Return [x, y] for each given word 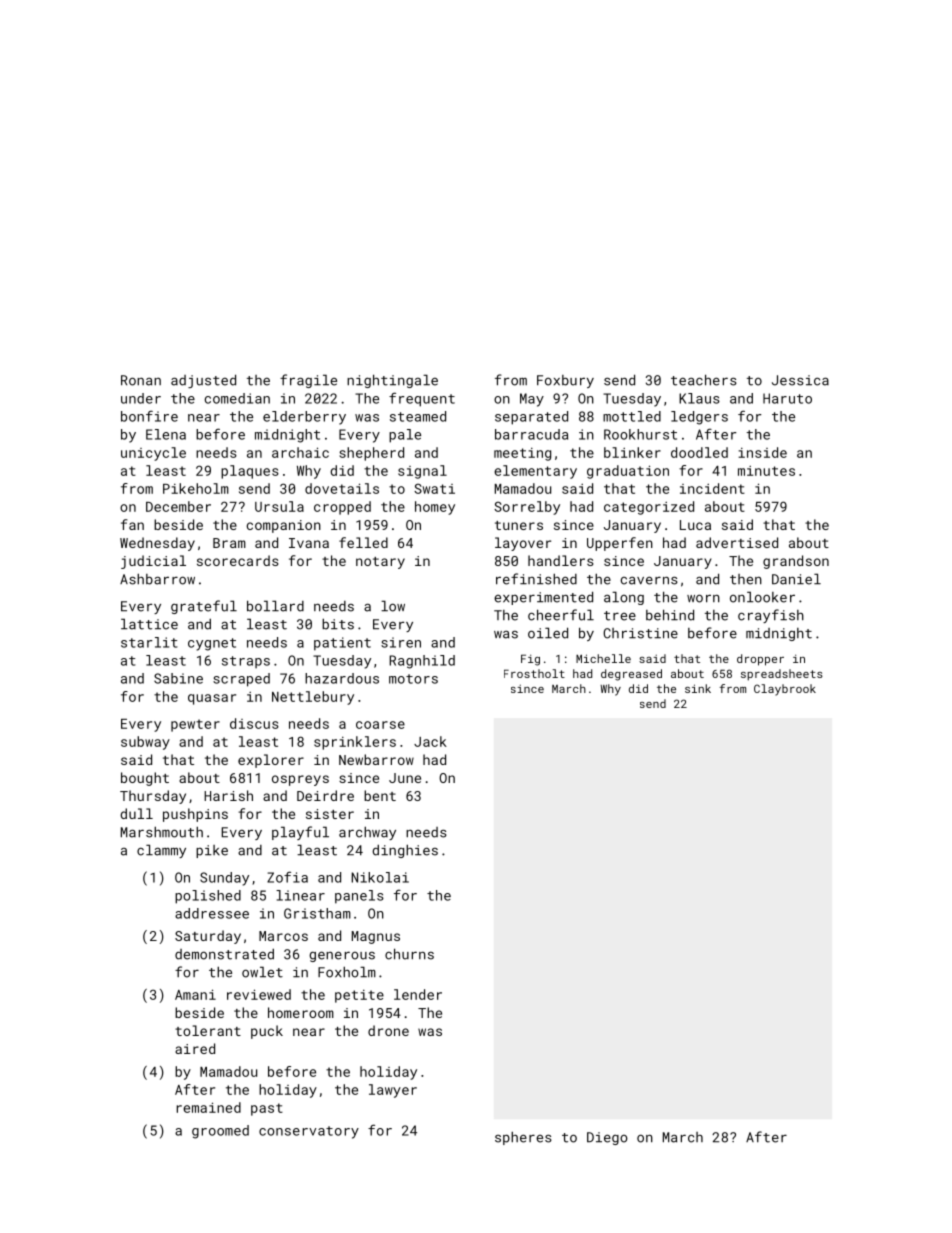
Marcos [283, 936]
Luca [695, 525]
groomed [220, 1132]
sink [698, 688]
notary [380, 563]
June [405, 778]
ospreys [300, 780]
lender [418, 994]
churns [409, 954]
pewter [195, 725]
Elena [166, 434]
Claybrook [785, 690]
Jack [430, 741]
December [178, 506]
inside [762, 452]
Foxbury [565, 381]
